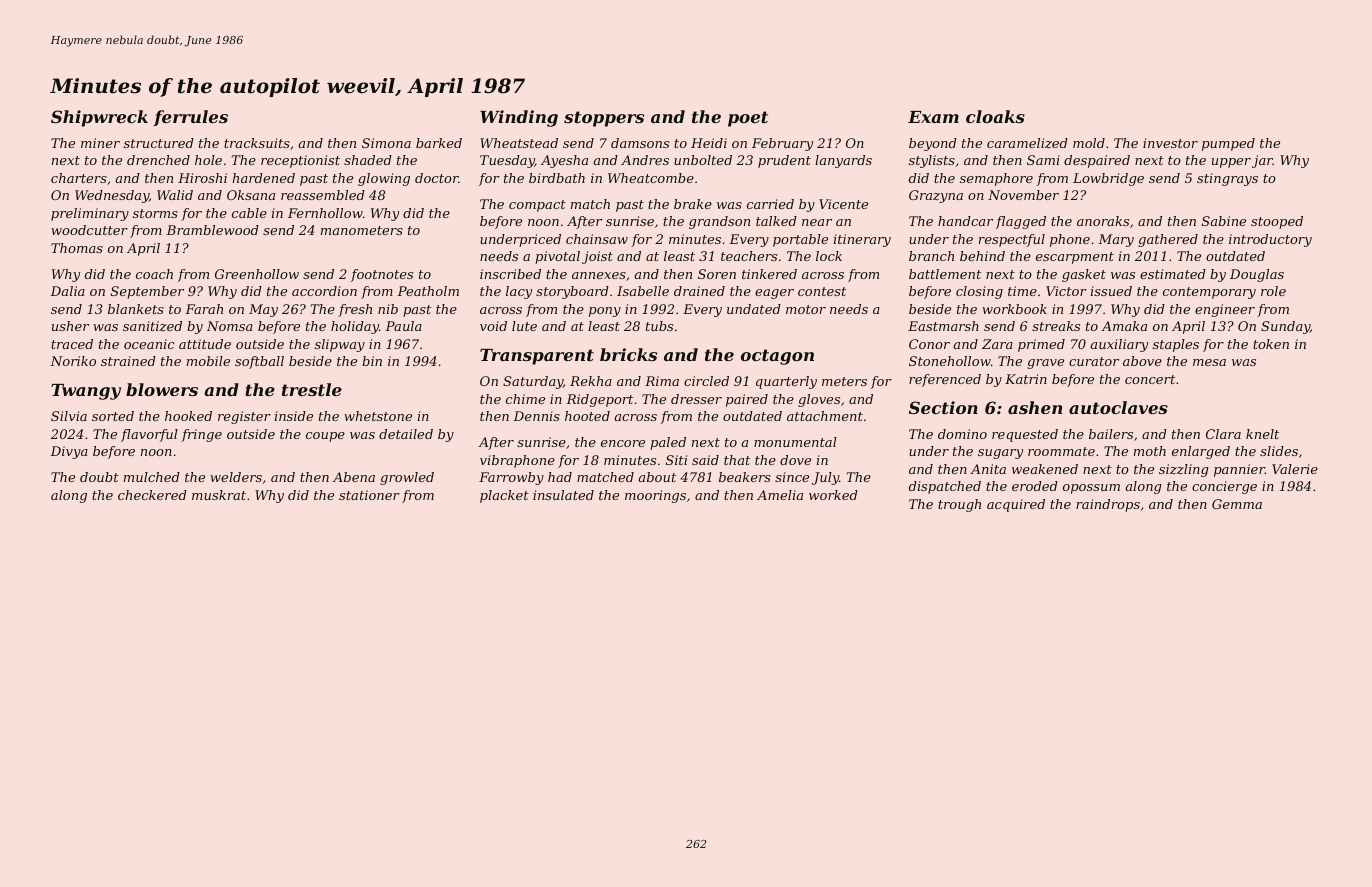 The width and height of the screenshot is (1372, 887). What do you see at coordinates (657, 477) in the screenshot?
I see `about` at bounding box center [657, 477].
